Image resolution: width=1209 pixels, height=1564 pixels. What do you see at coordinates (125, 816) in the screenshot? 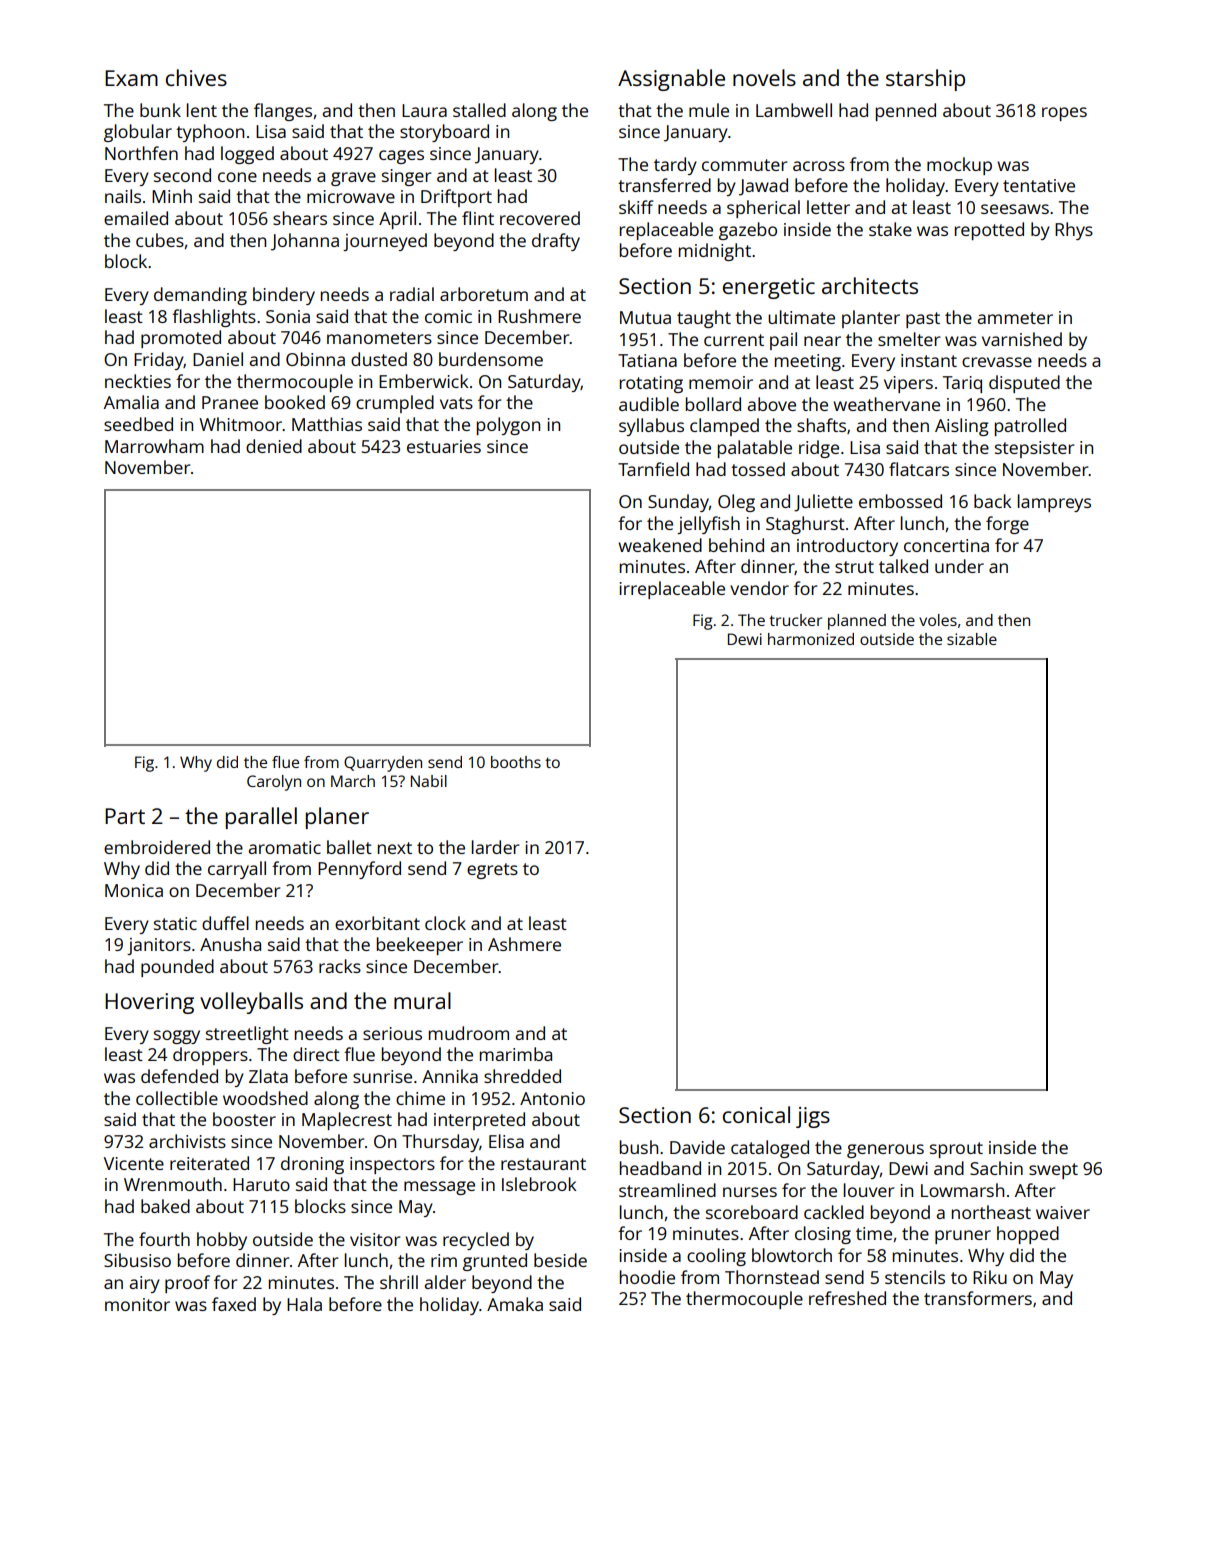
I see `Part` at bounding box center [125, 816].
